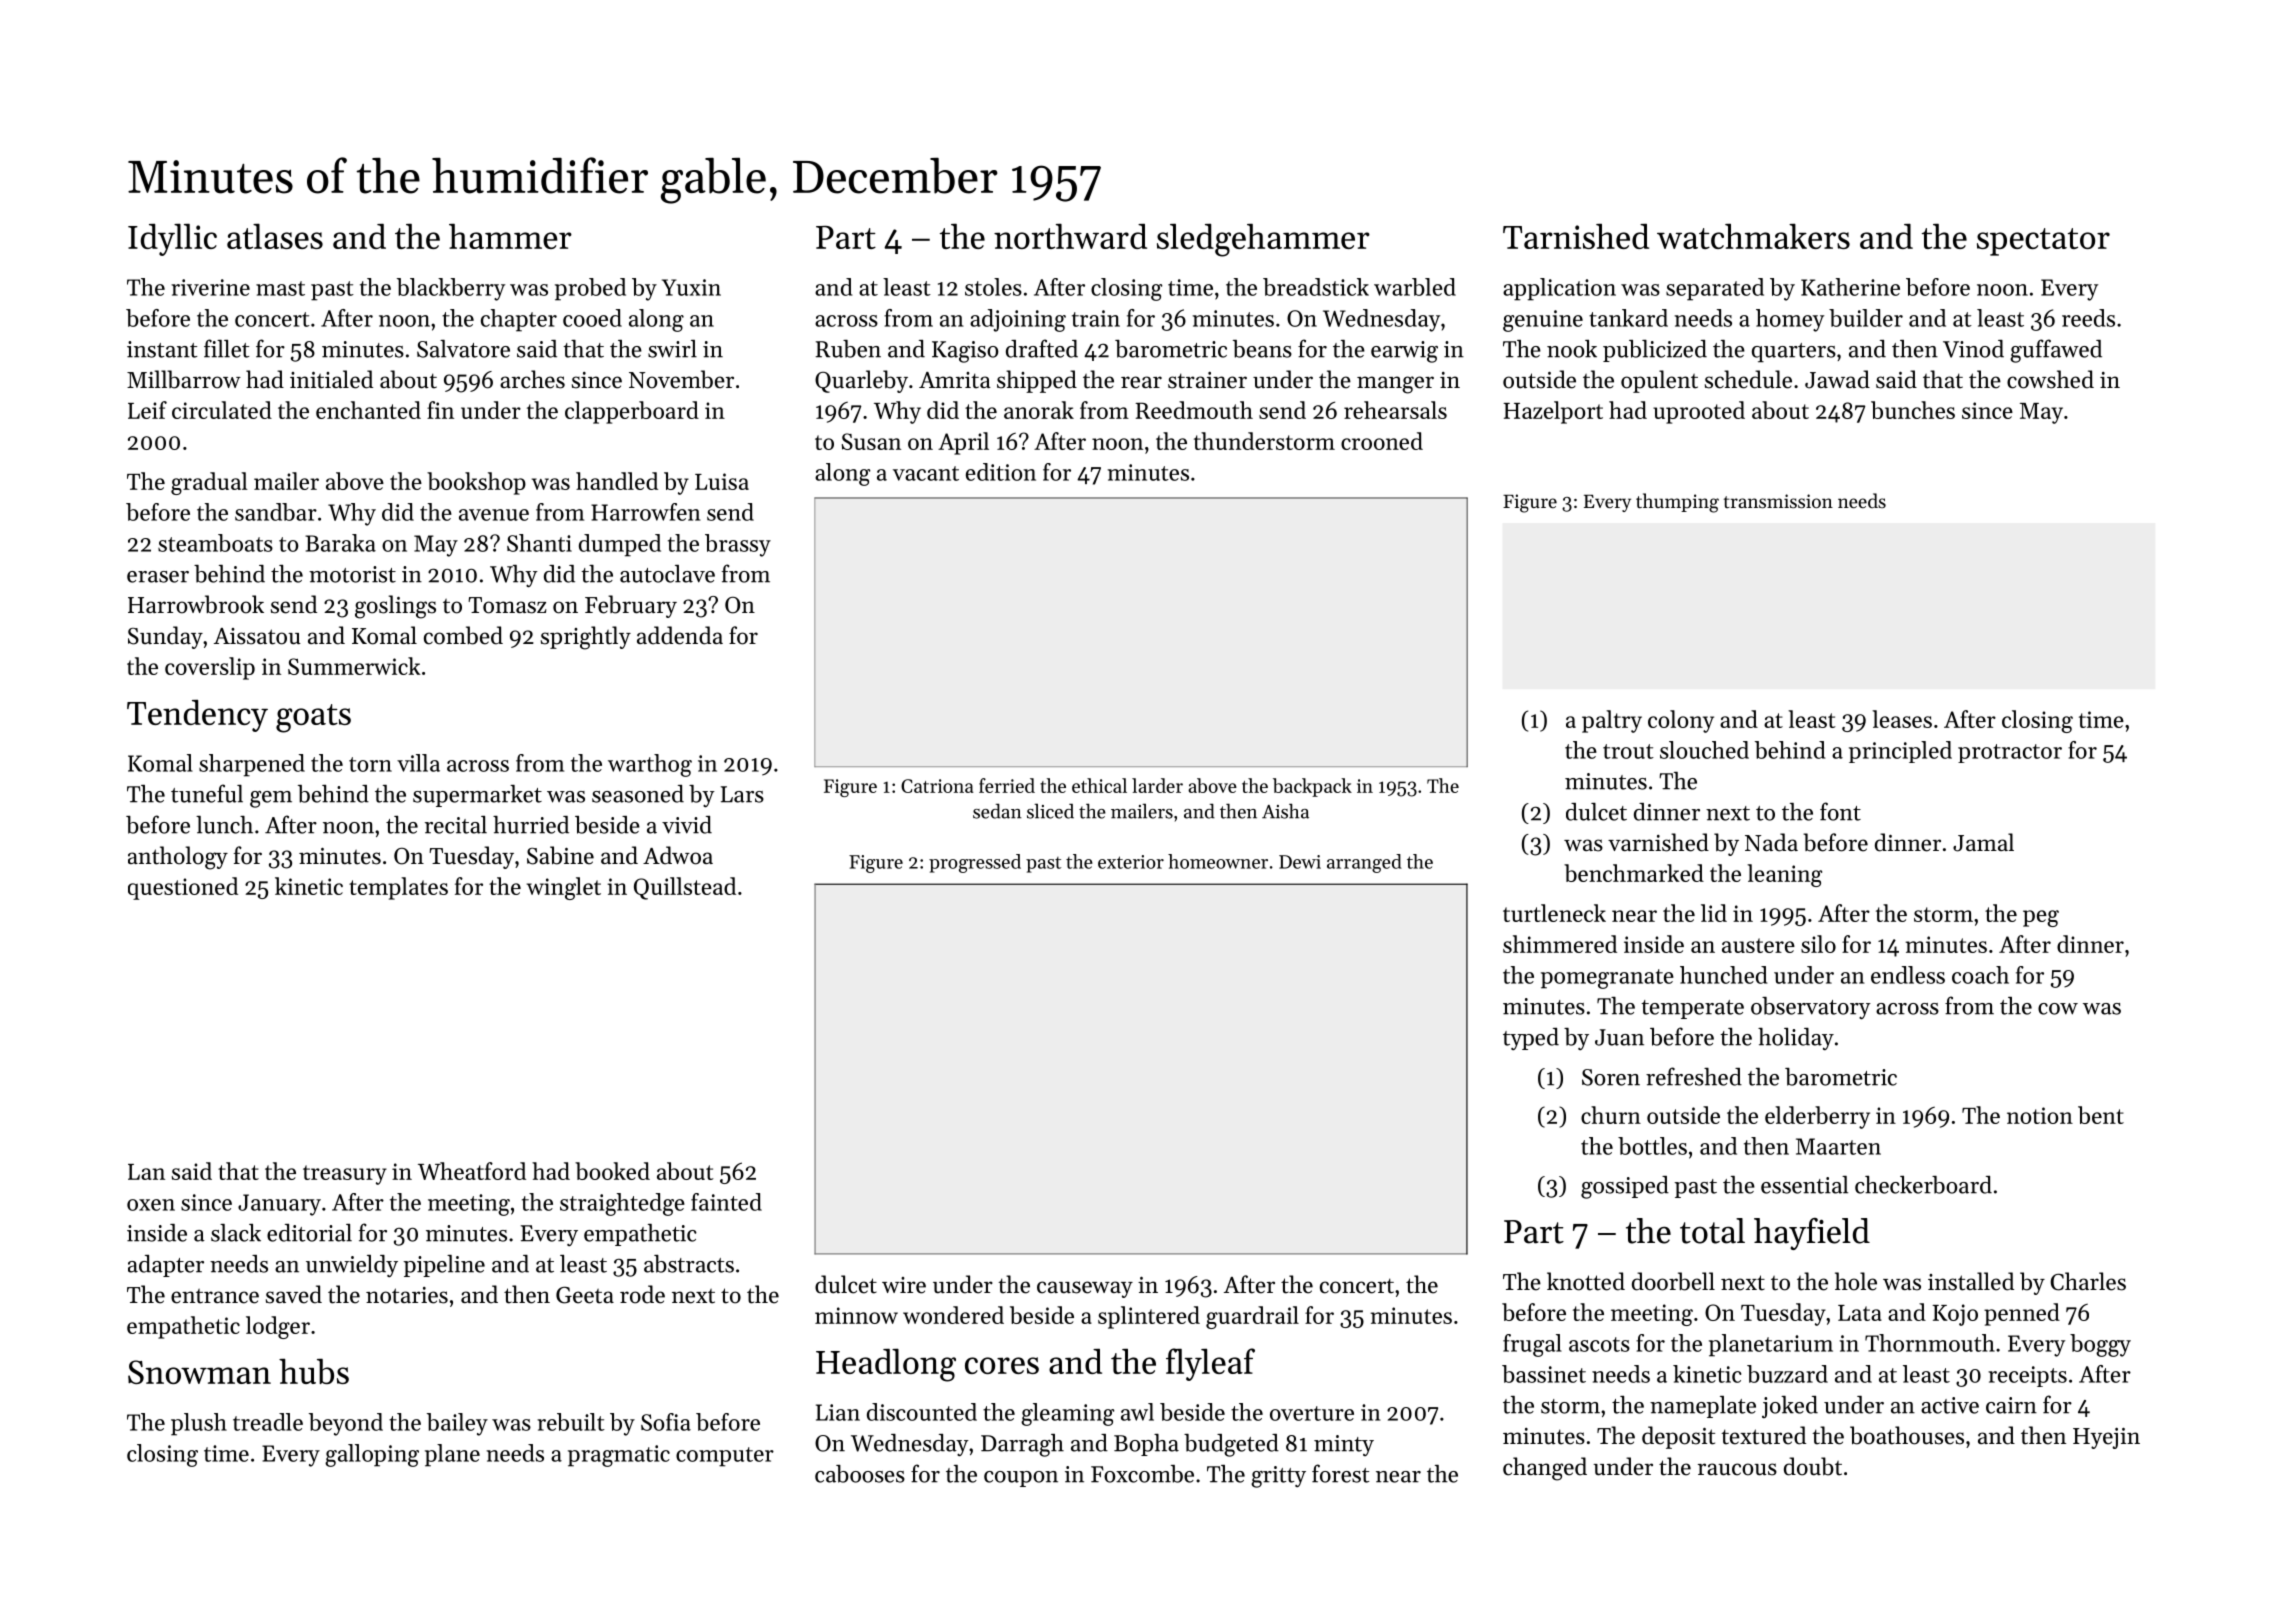 This screenshot has width=2282, height=1614. What do you see at coordinates (199, 1372) in the screenshot?
I see `Snowman` at bounding box center [199, 1372].
